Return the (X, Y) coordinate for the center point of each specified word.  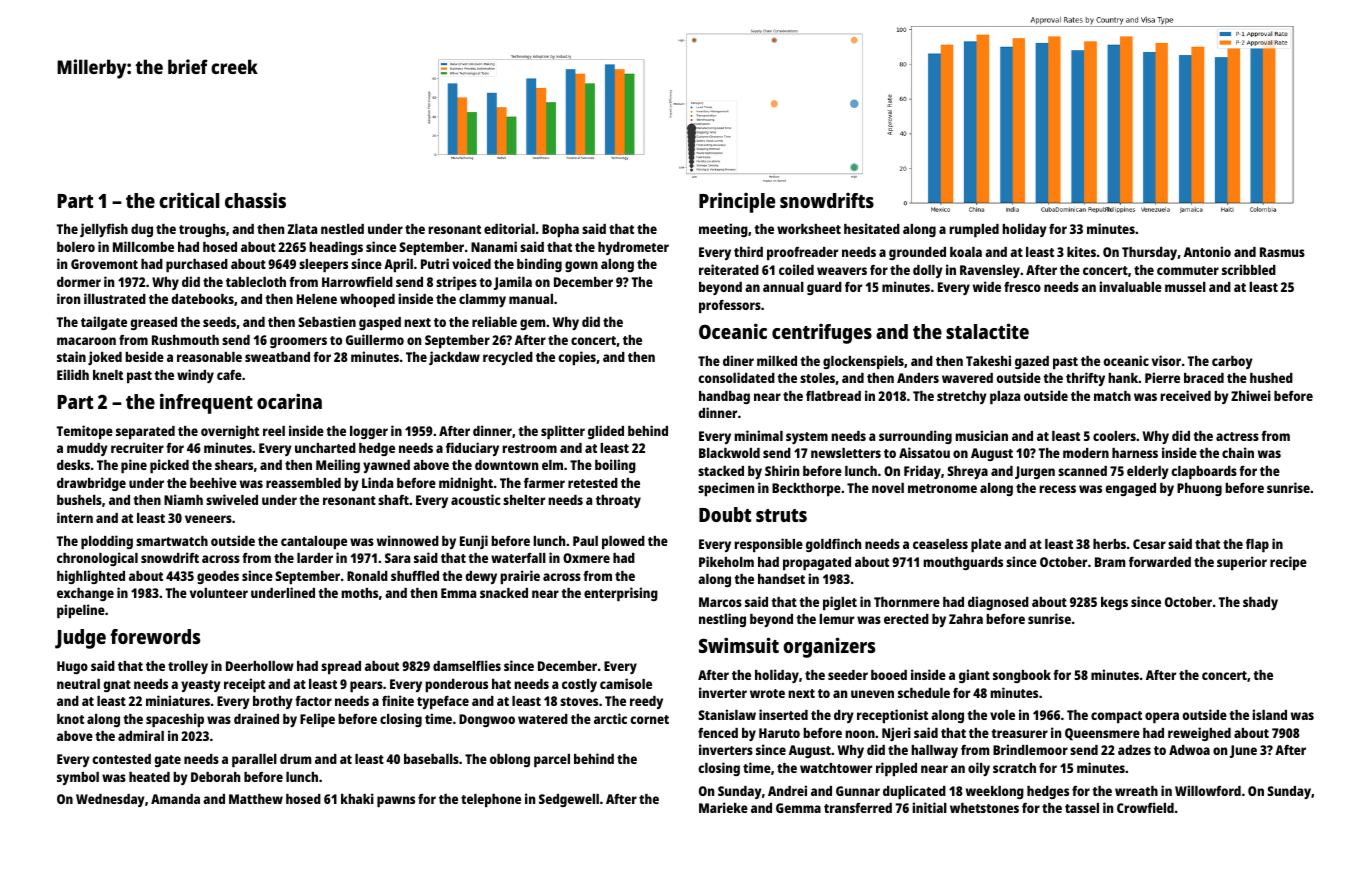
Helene (317, 299)
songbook (1022, 676)
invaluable (1130, 286)
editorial (509, 228)
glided (606, 432)
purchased (197, 265)
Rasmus (1282, 252)
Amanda (175, 799)
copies (577, 358)
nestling (722, 620)
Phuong (1199, 489)
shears (234, 465)
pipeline (81, 611)
